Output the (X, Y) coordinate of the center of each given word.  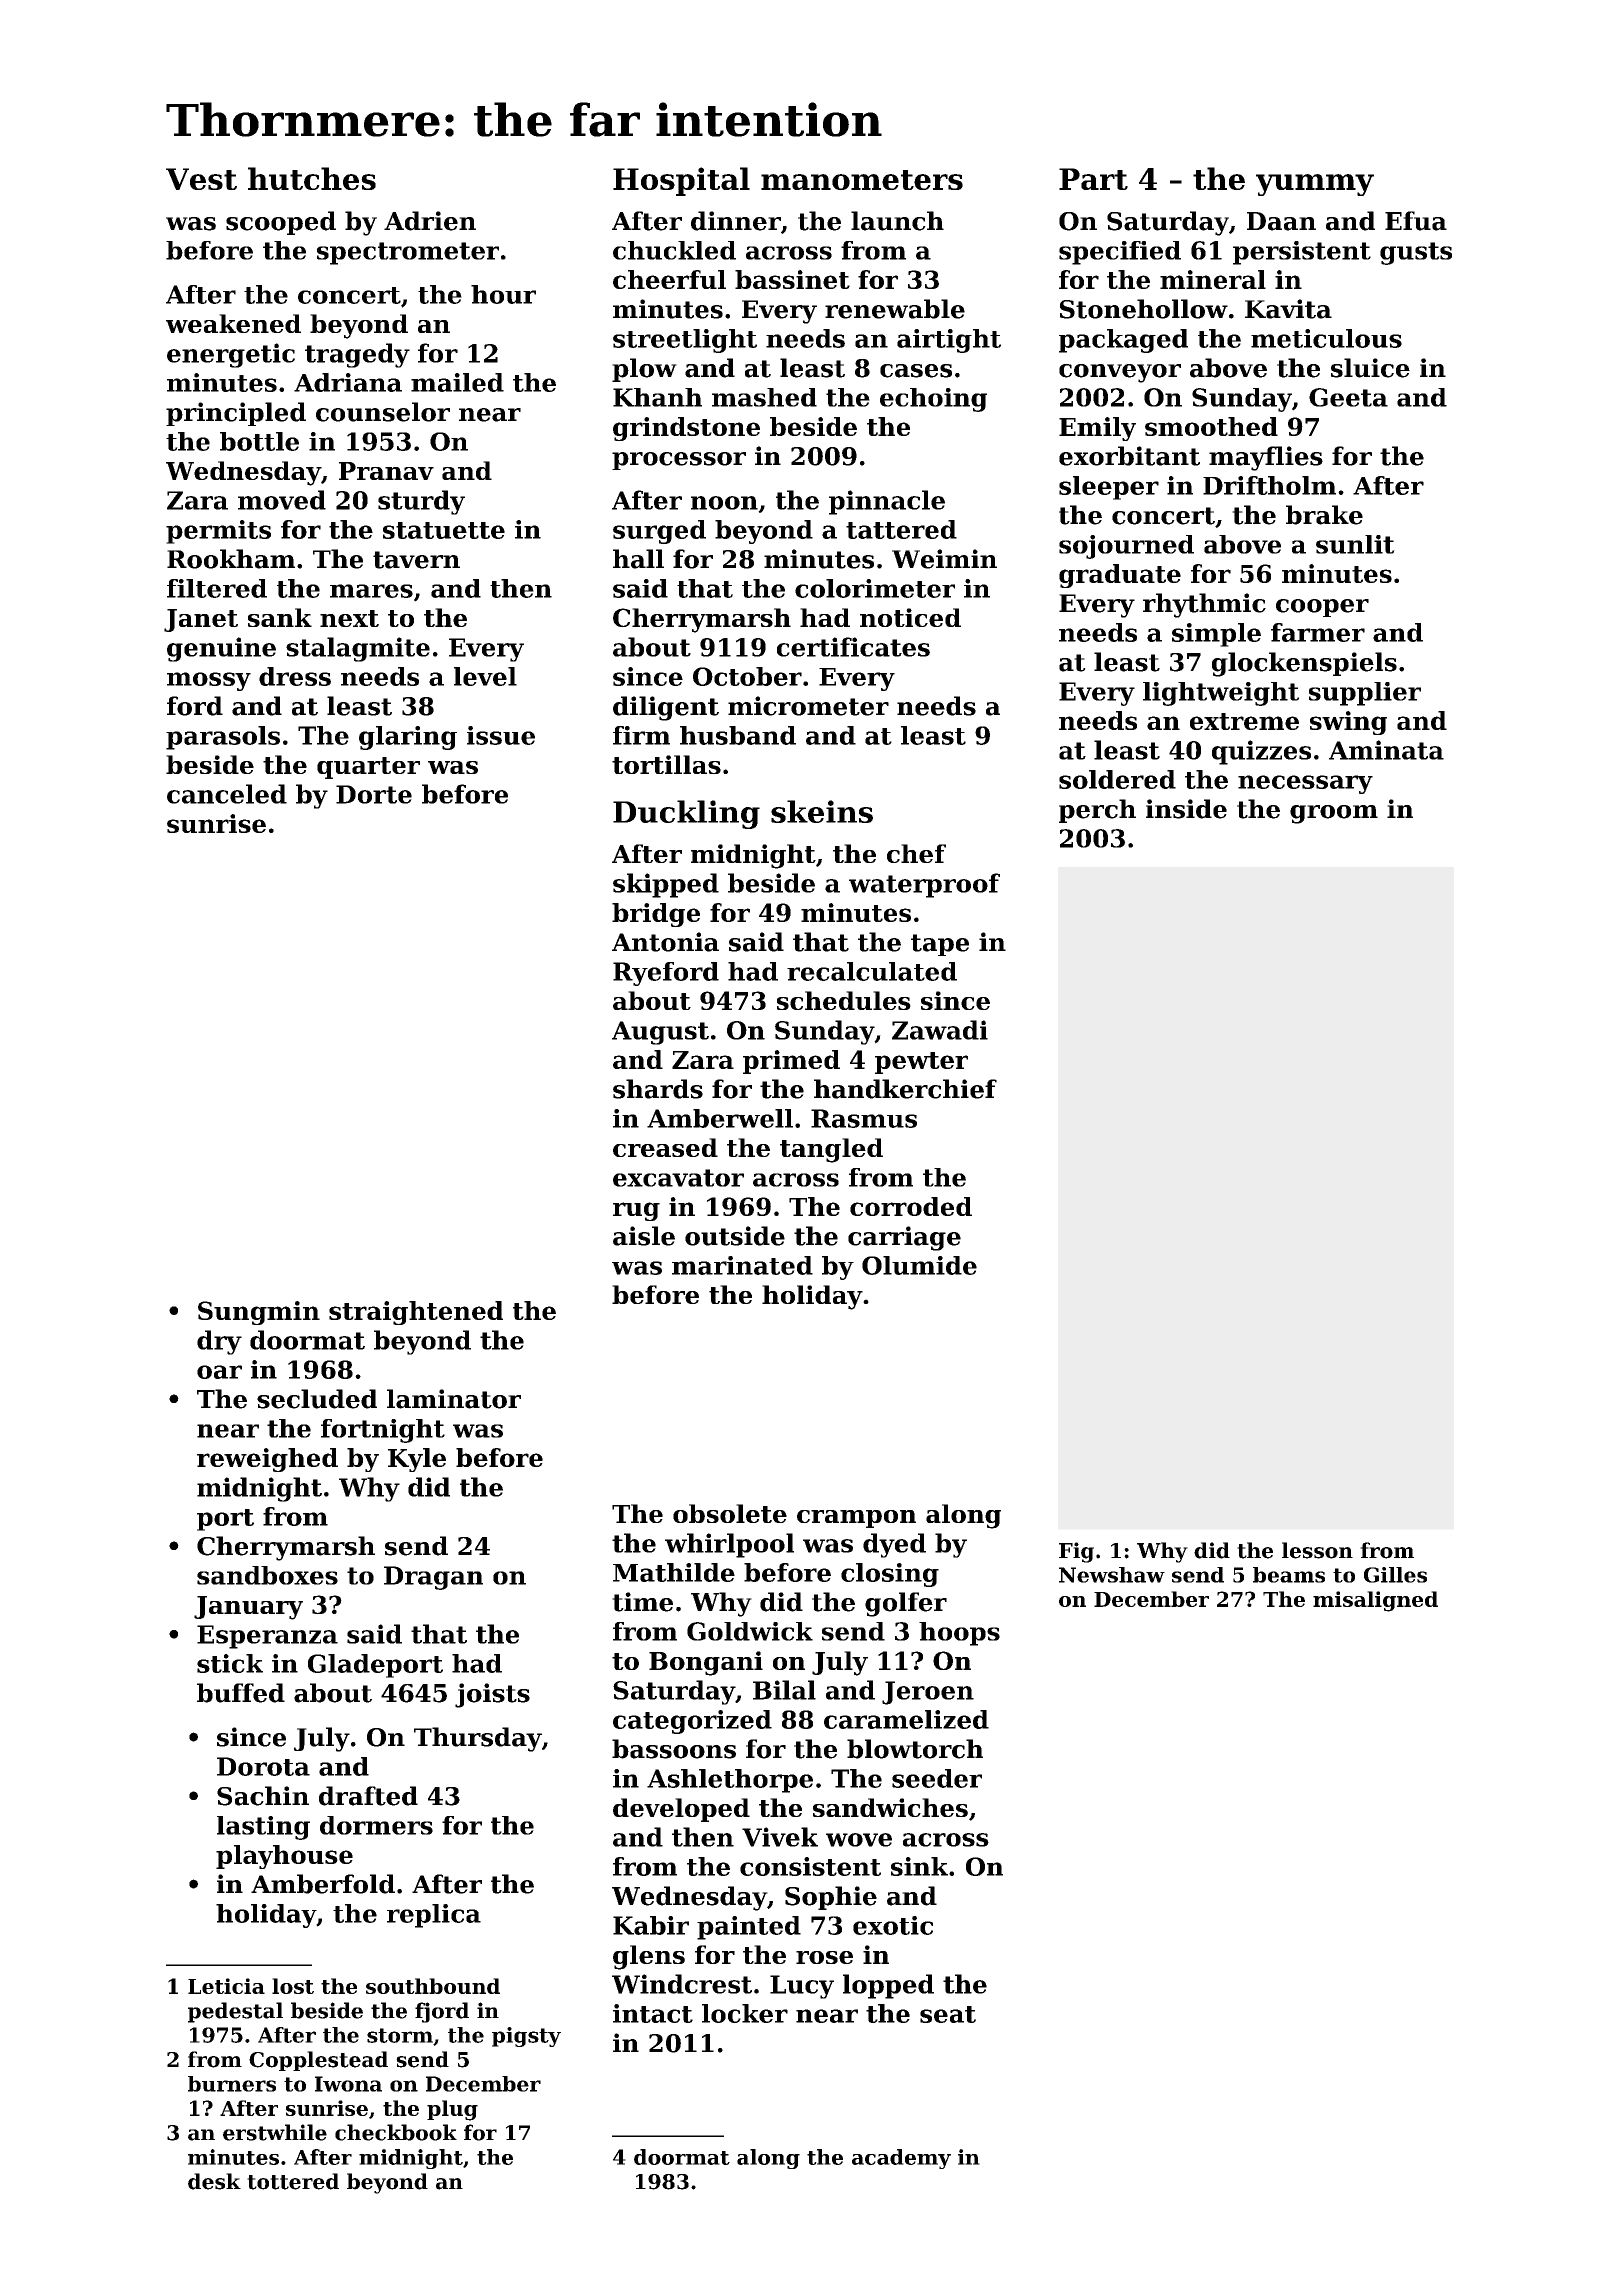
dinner (736, 221)
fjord (442, 2012)
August (660, 1033)
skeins (822, 811)
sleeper (1109, 488)
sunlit (1355, 544)
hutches (312, 178)
